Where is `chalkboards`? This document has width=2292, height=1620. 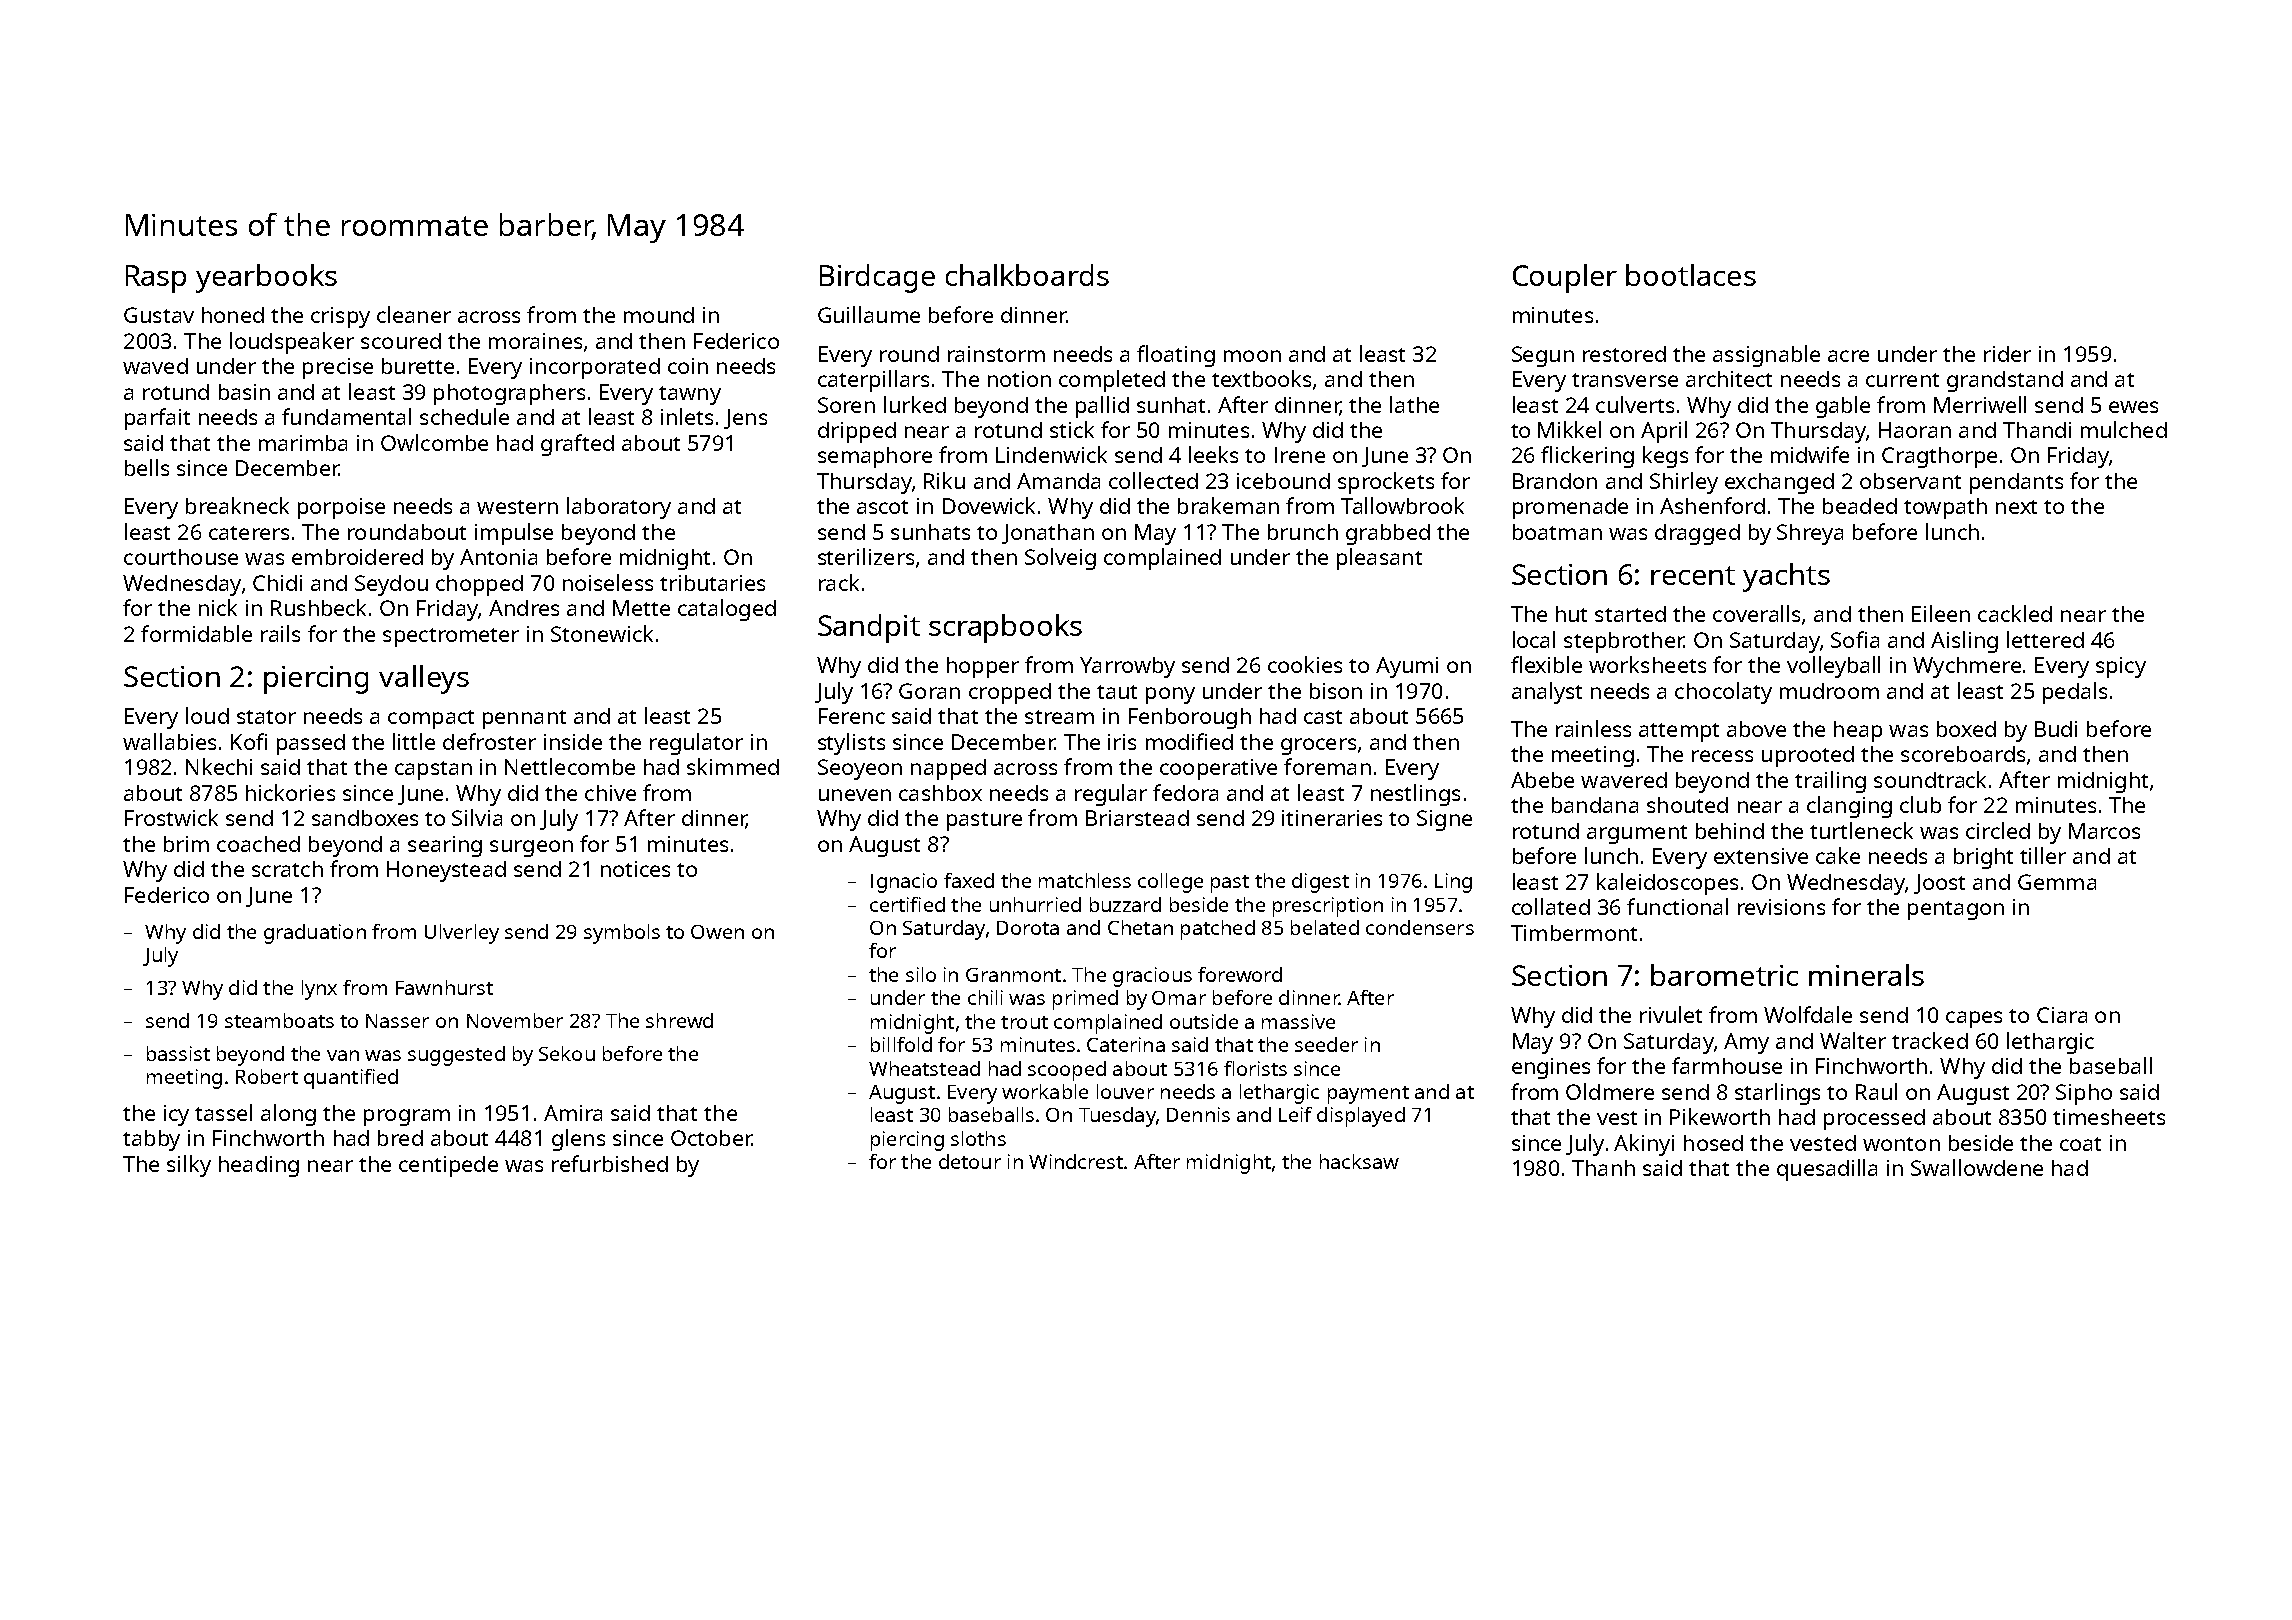
chalkboards is located at coordinates (1027, 275).
